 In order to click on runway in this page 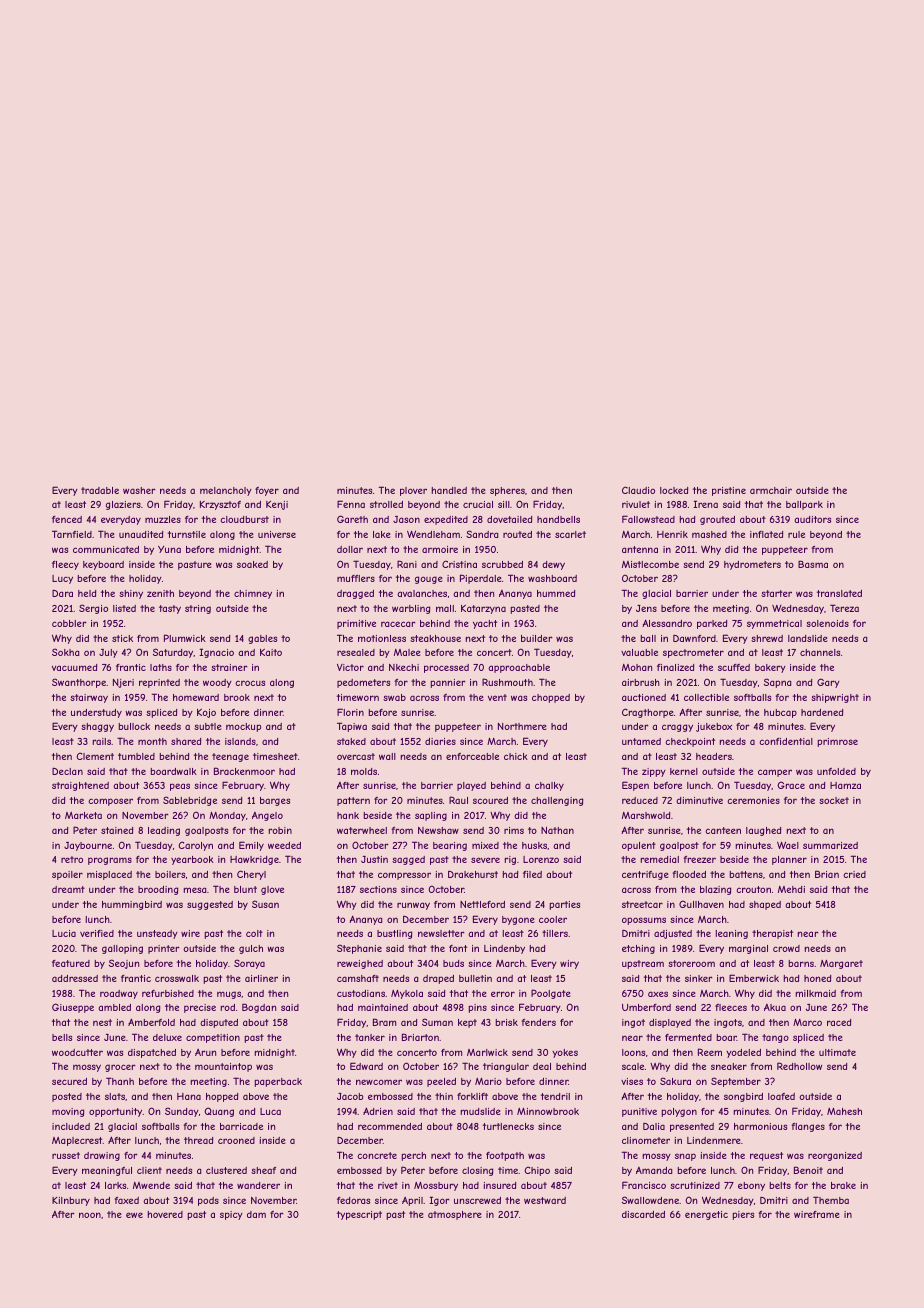, I will do `click(413, 906)`.
